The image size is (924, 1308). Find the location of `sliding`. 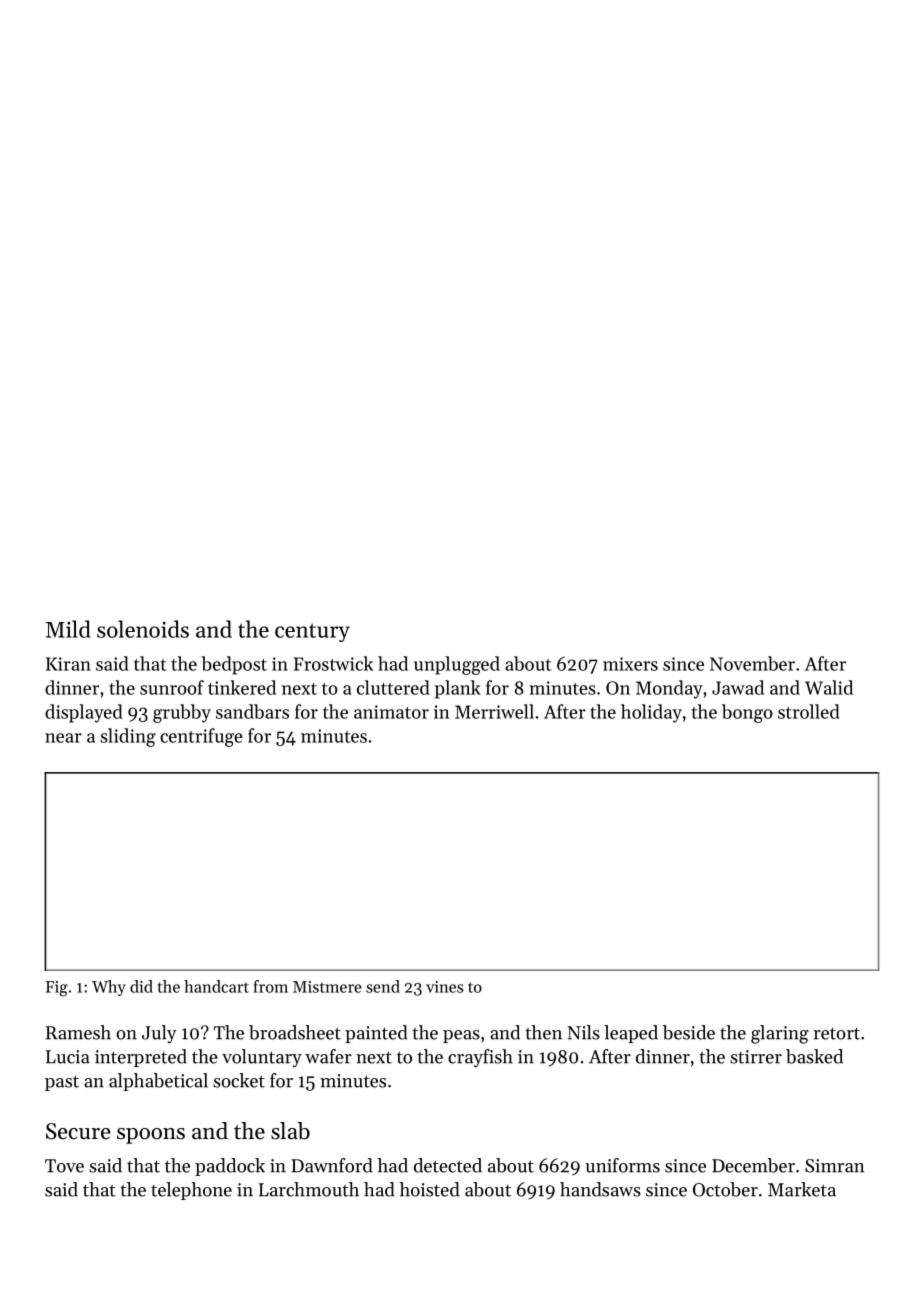

sliding is located at coordinates (128, 737).
